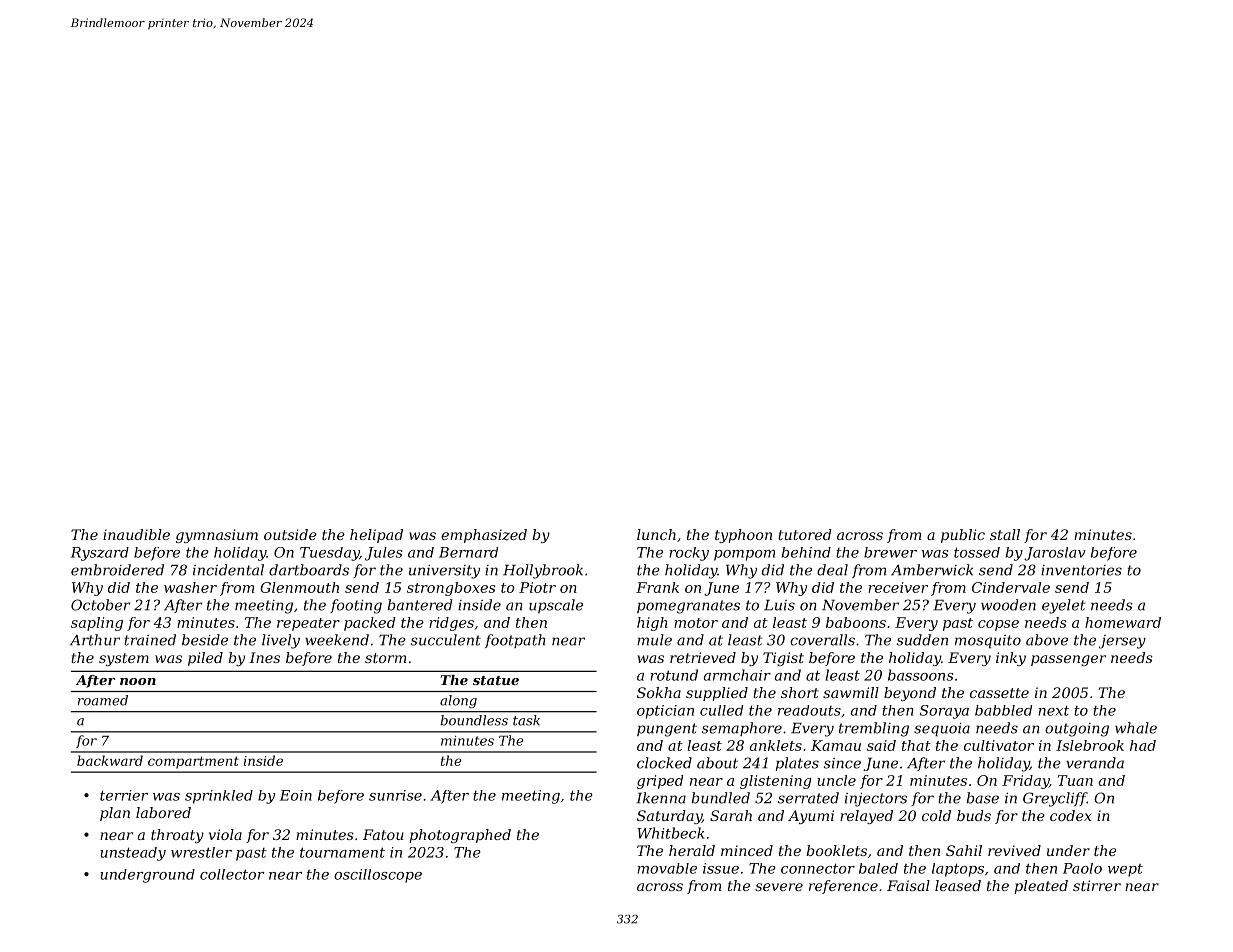 The height and width of the image is (952, 1233). I want to click on collector, so click(232, 874).
